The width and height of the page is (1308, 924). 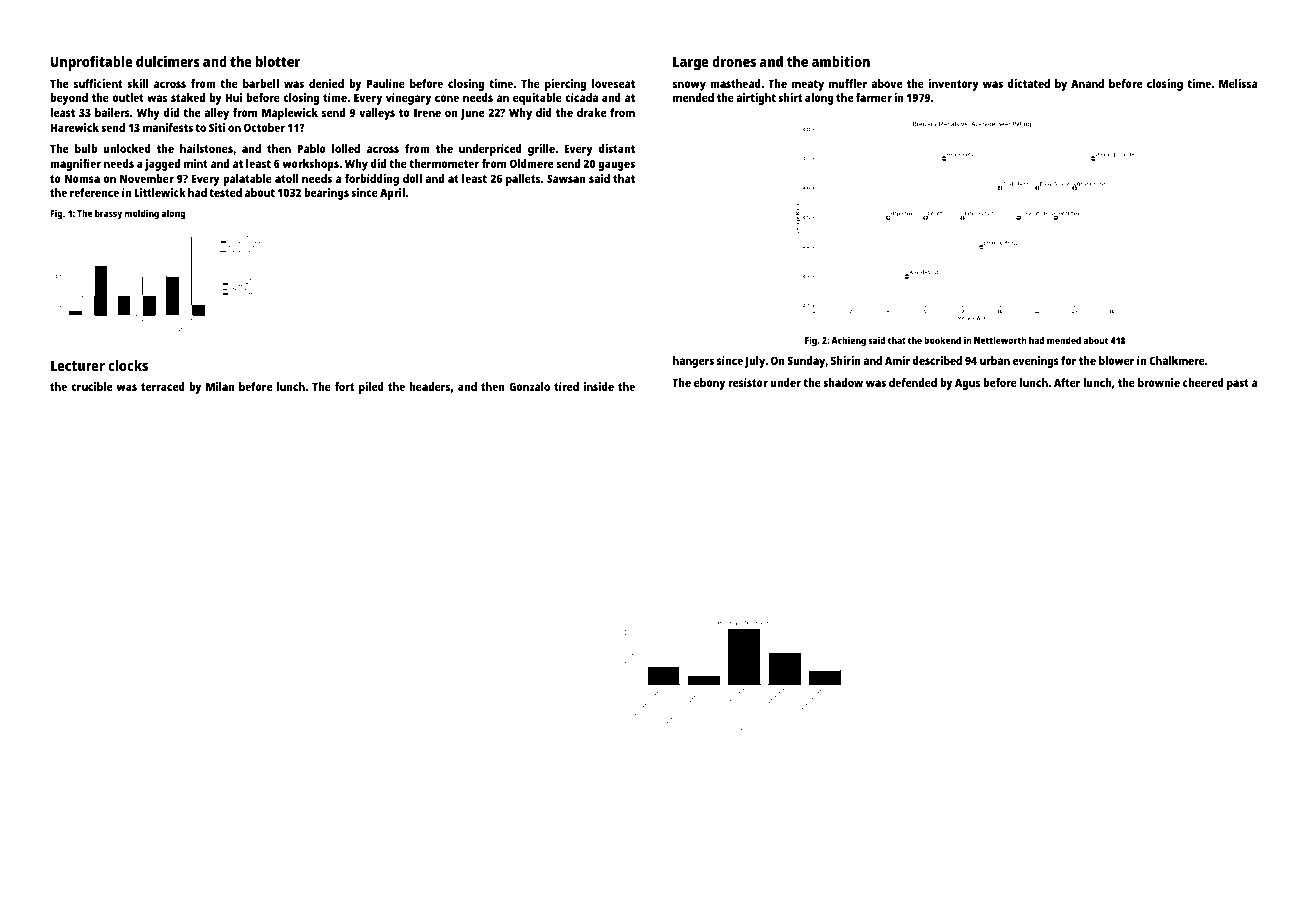 I want to click on Melissa, so click(x=1238, y=83).
